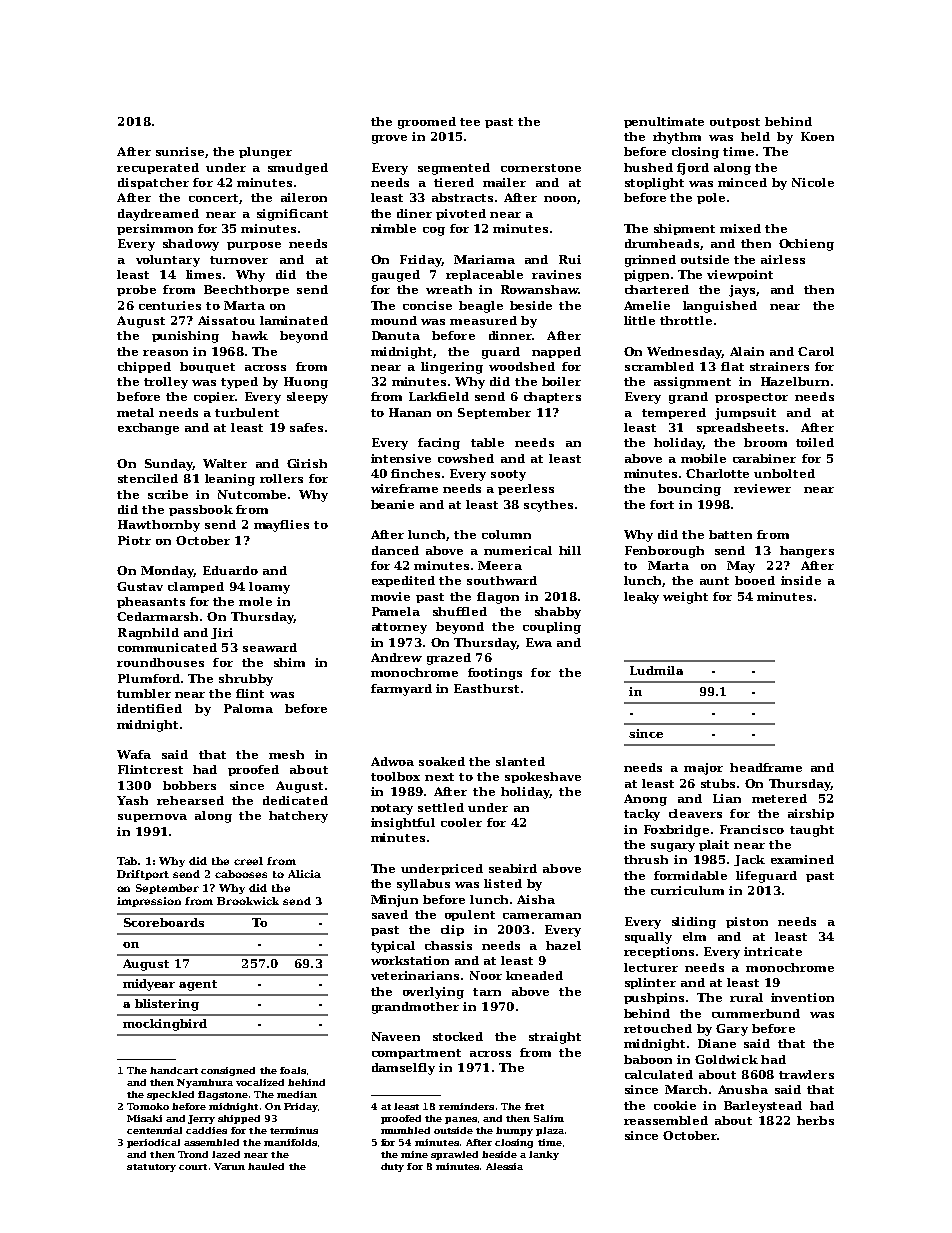 Image resolution: width=952 pixels, height=1233 pixels. I want to click on consigned, so click(228, 1071).
